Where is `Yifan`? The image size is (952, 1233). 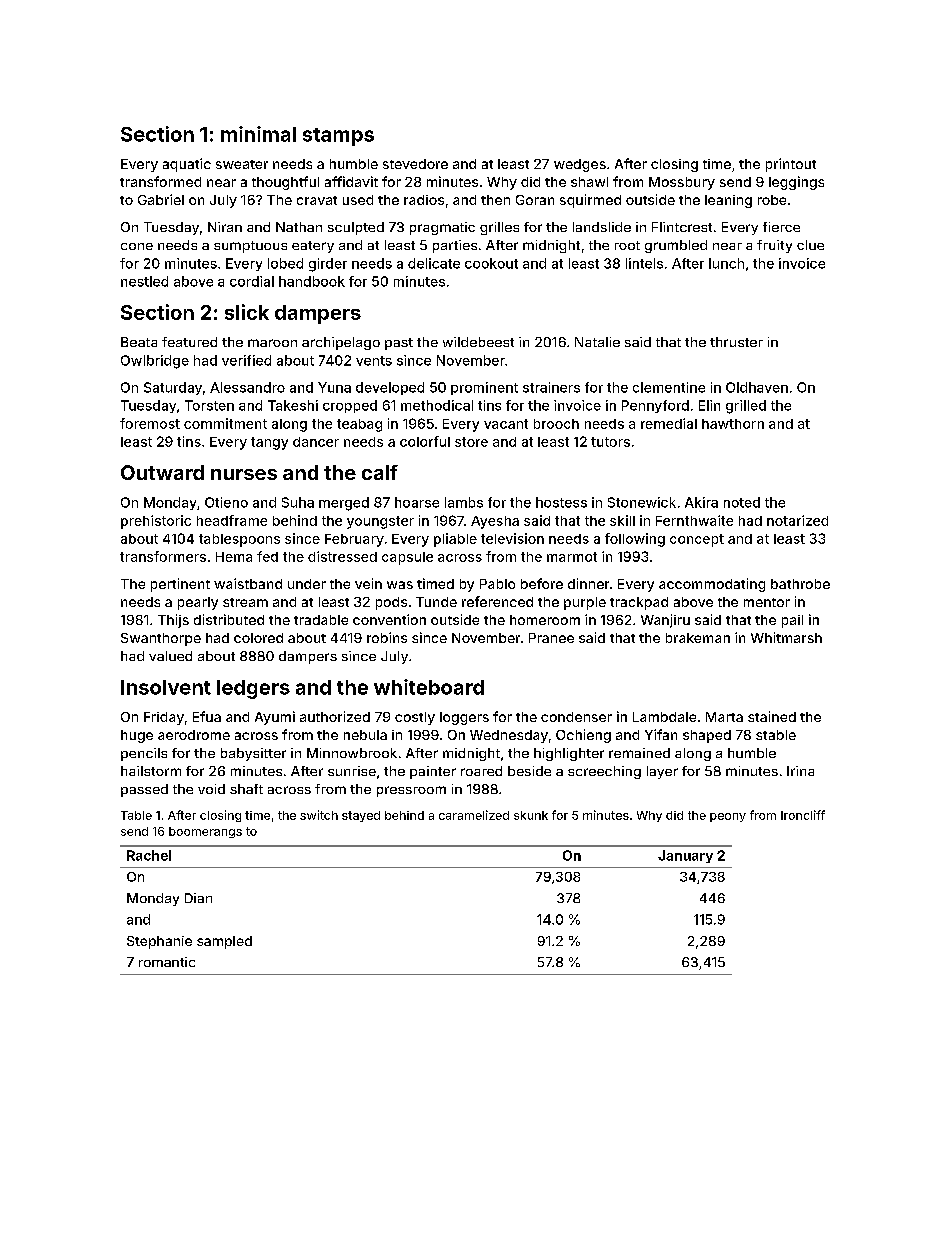 Yifan is located at coordinates (661, 734).
